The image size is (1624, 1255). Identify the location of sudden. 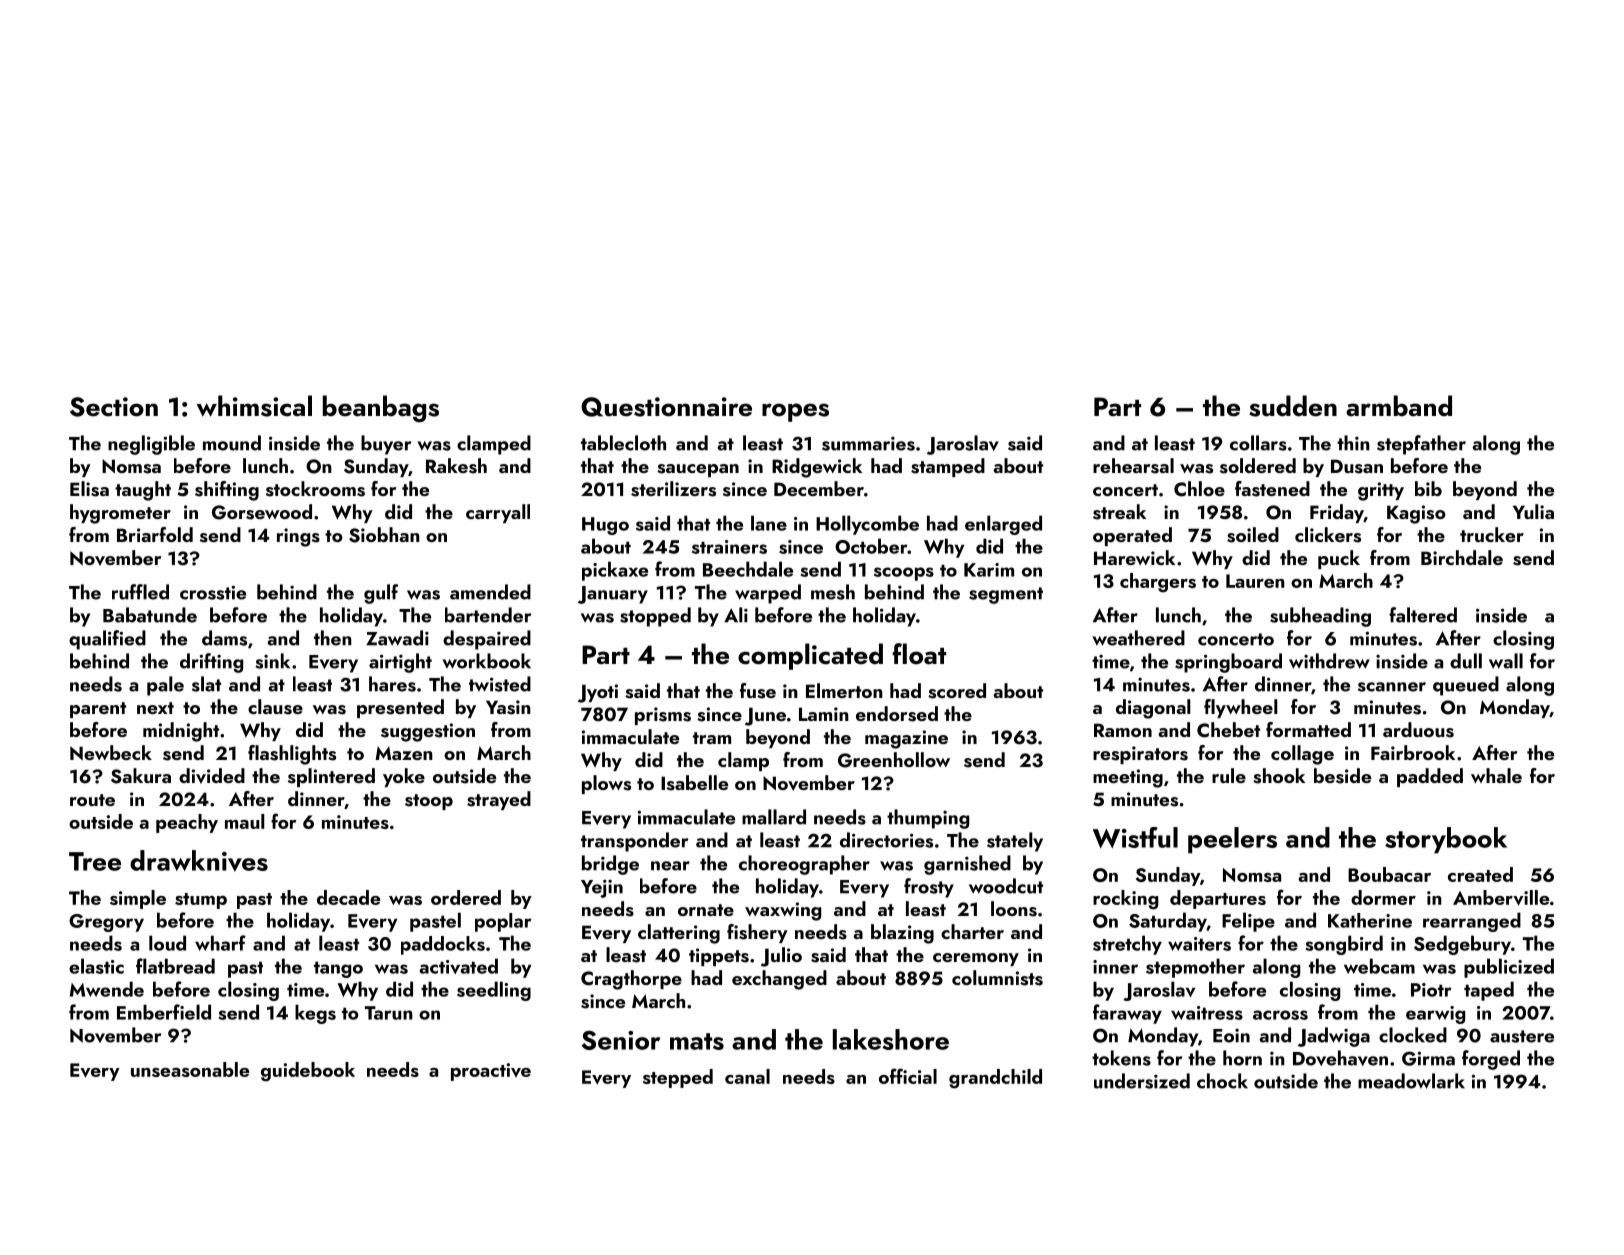
(1293, 406).
